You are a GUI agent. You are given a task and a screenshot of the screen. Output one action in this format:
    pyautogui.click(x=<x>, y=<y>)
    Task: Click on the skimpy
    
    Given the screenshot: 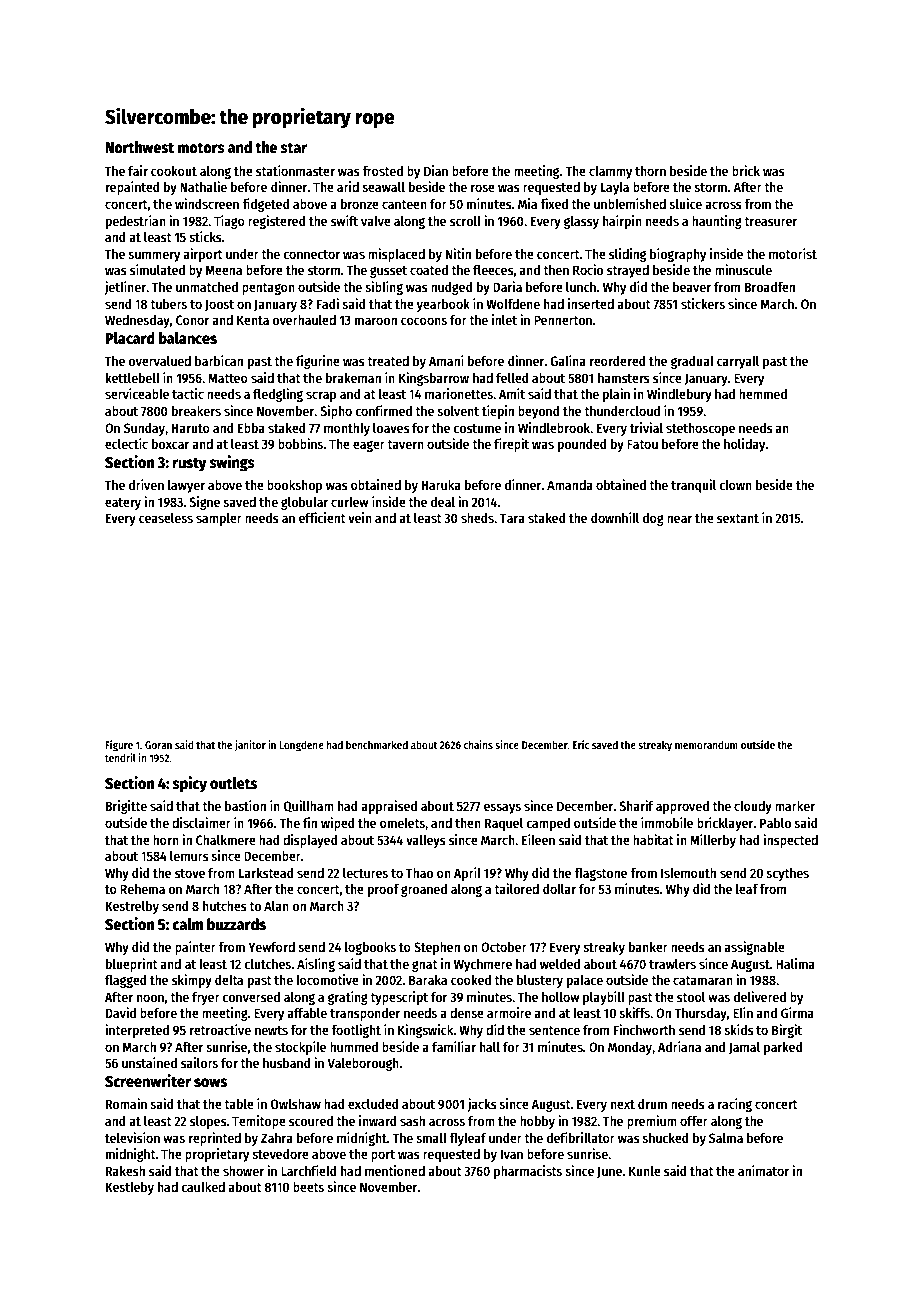 What is the action you would take?
    pyautogui.click(x=192, y=981)
